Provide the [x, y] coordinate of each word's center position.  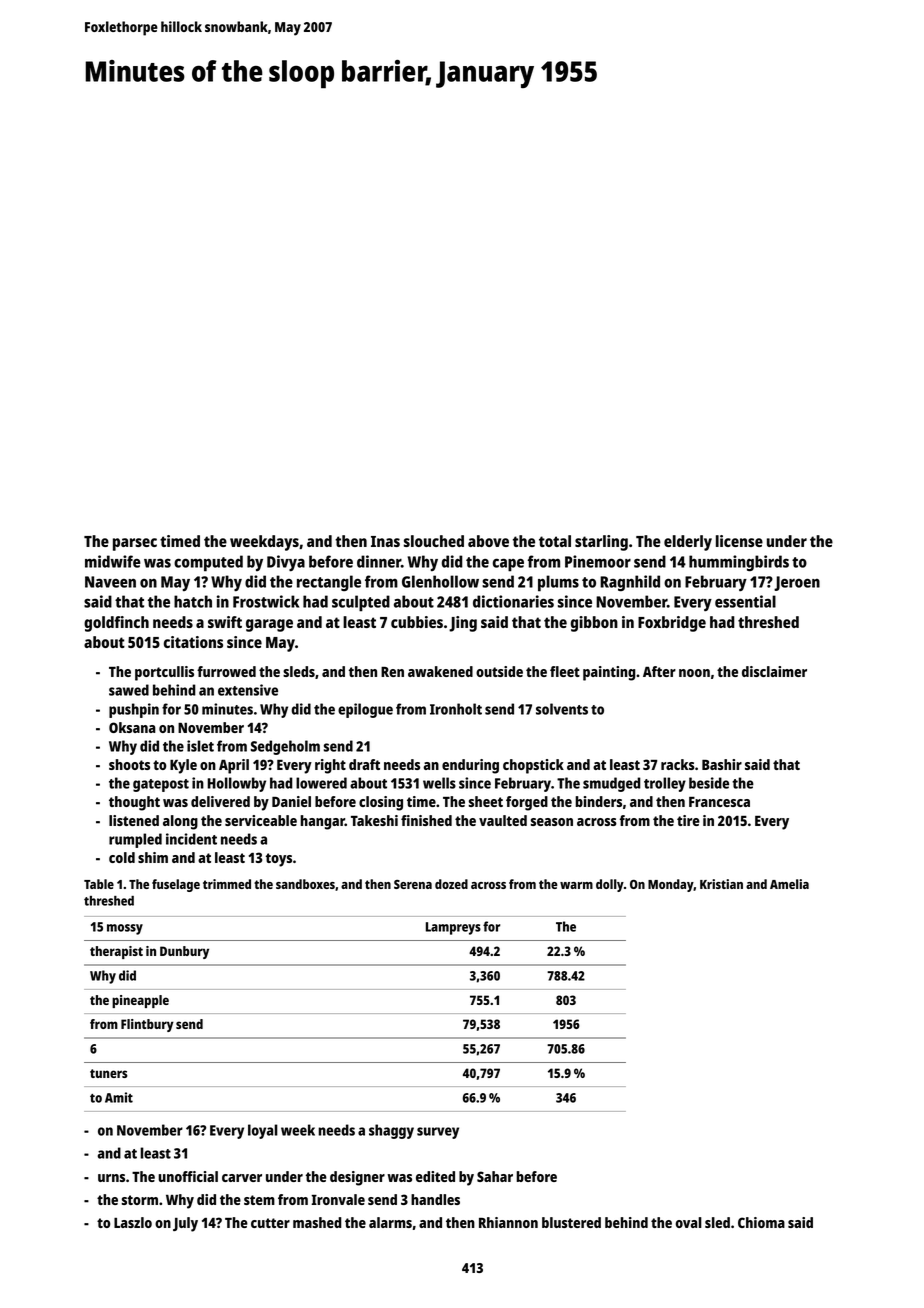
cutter [270, 1223]
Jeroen [797, 583]
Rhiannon [508, 1222]
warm [576, 885]
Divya [286, 563]
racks [678, 764]
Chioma [761, 1222]
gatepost [161, 785]
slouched [434, 541]
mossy [125, 929]
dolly [610, 885]
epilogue [365, 710]
